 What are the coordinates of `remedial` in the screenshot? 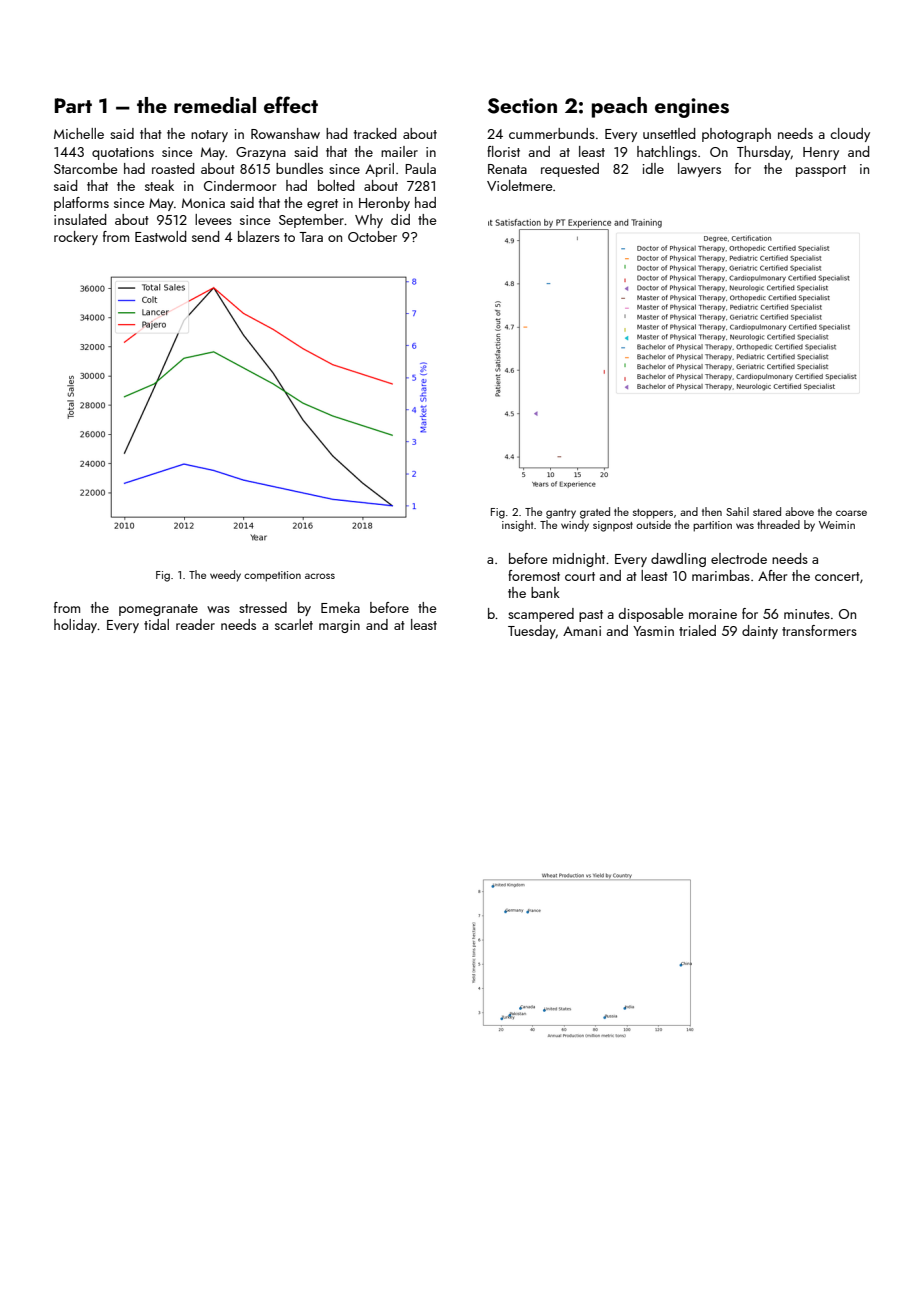 It's located at (215, 105).
